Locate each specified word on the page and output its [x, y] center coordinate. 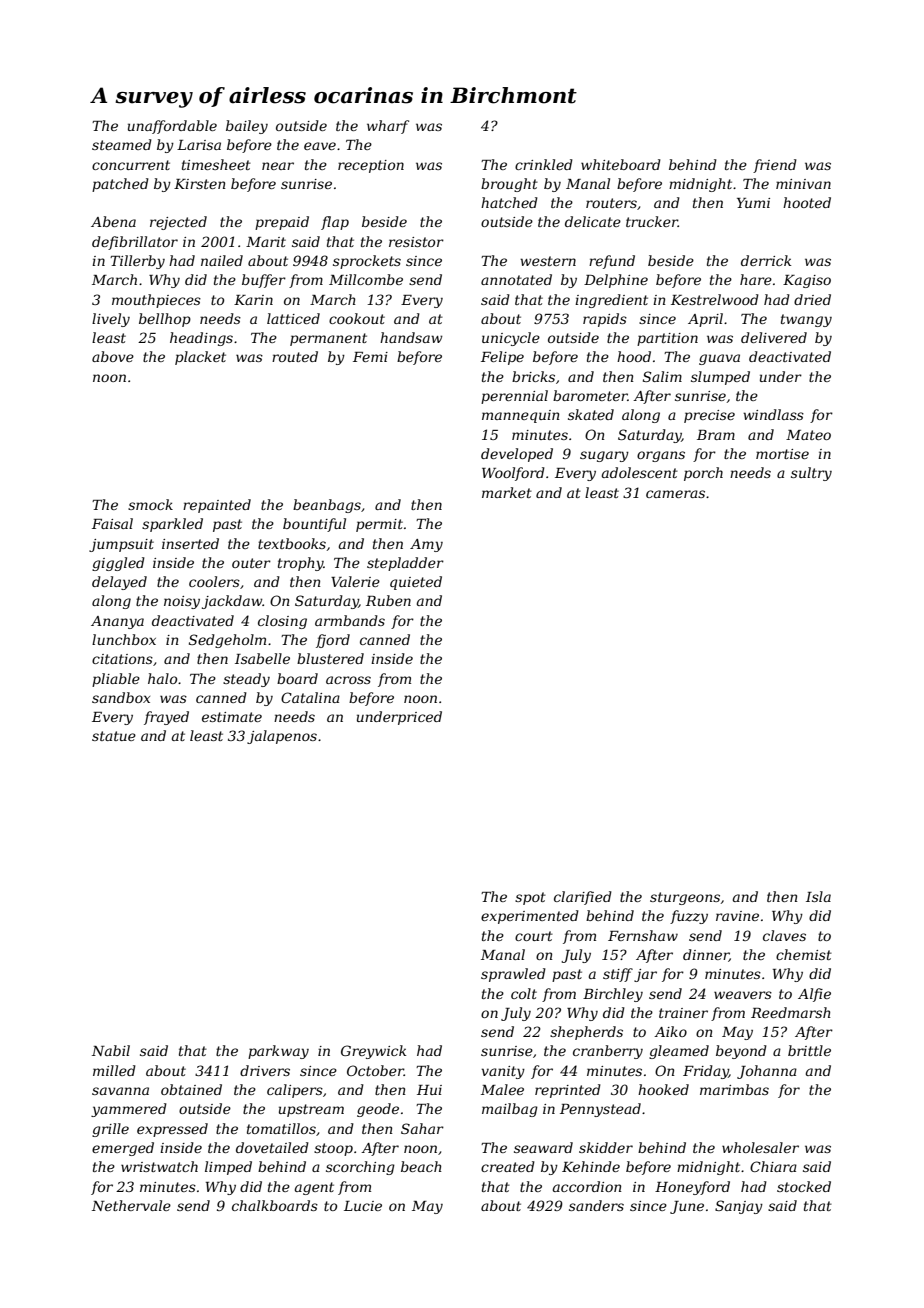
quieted [416, 583]
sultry [811, 474]
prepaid [282, 223]
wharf [388, 127]
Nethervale [131, 1205]
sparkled [172, 525]
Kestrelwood [715, 299]
